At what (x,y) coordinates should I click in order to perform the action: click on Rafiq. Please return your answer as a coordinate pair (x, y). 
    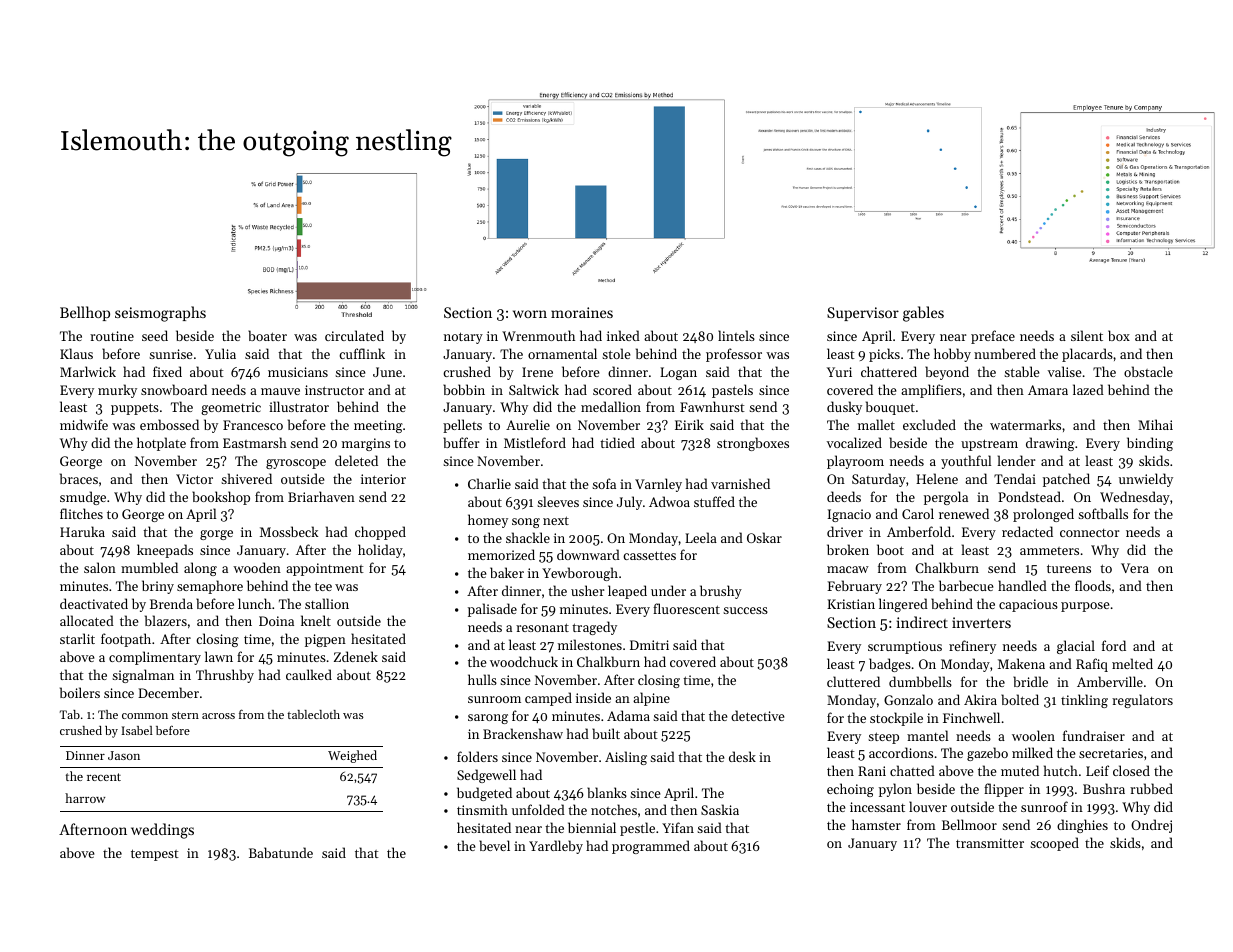
    Looking at the image, I should click on (1092, 665).
